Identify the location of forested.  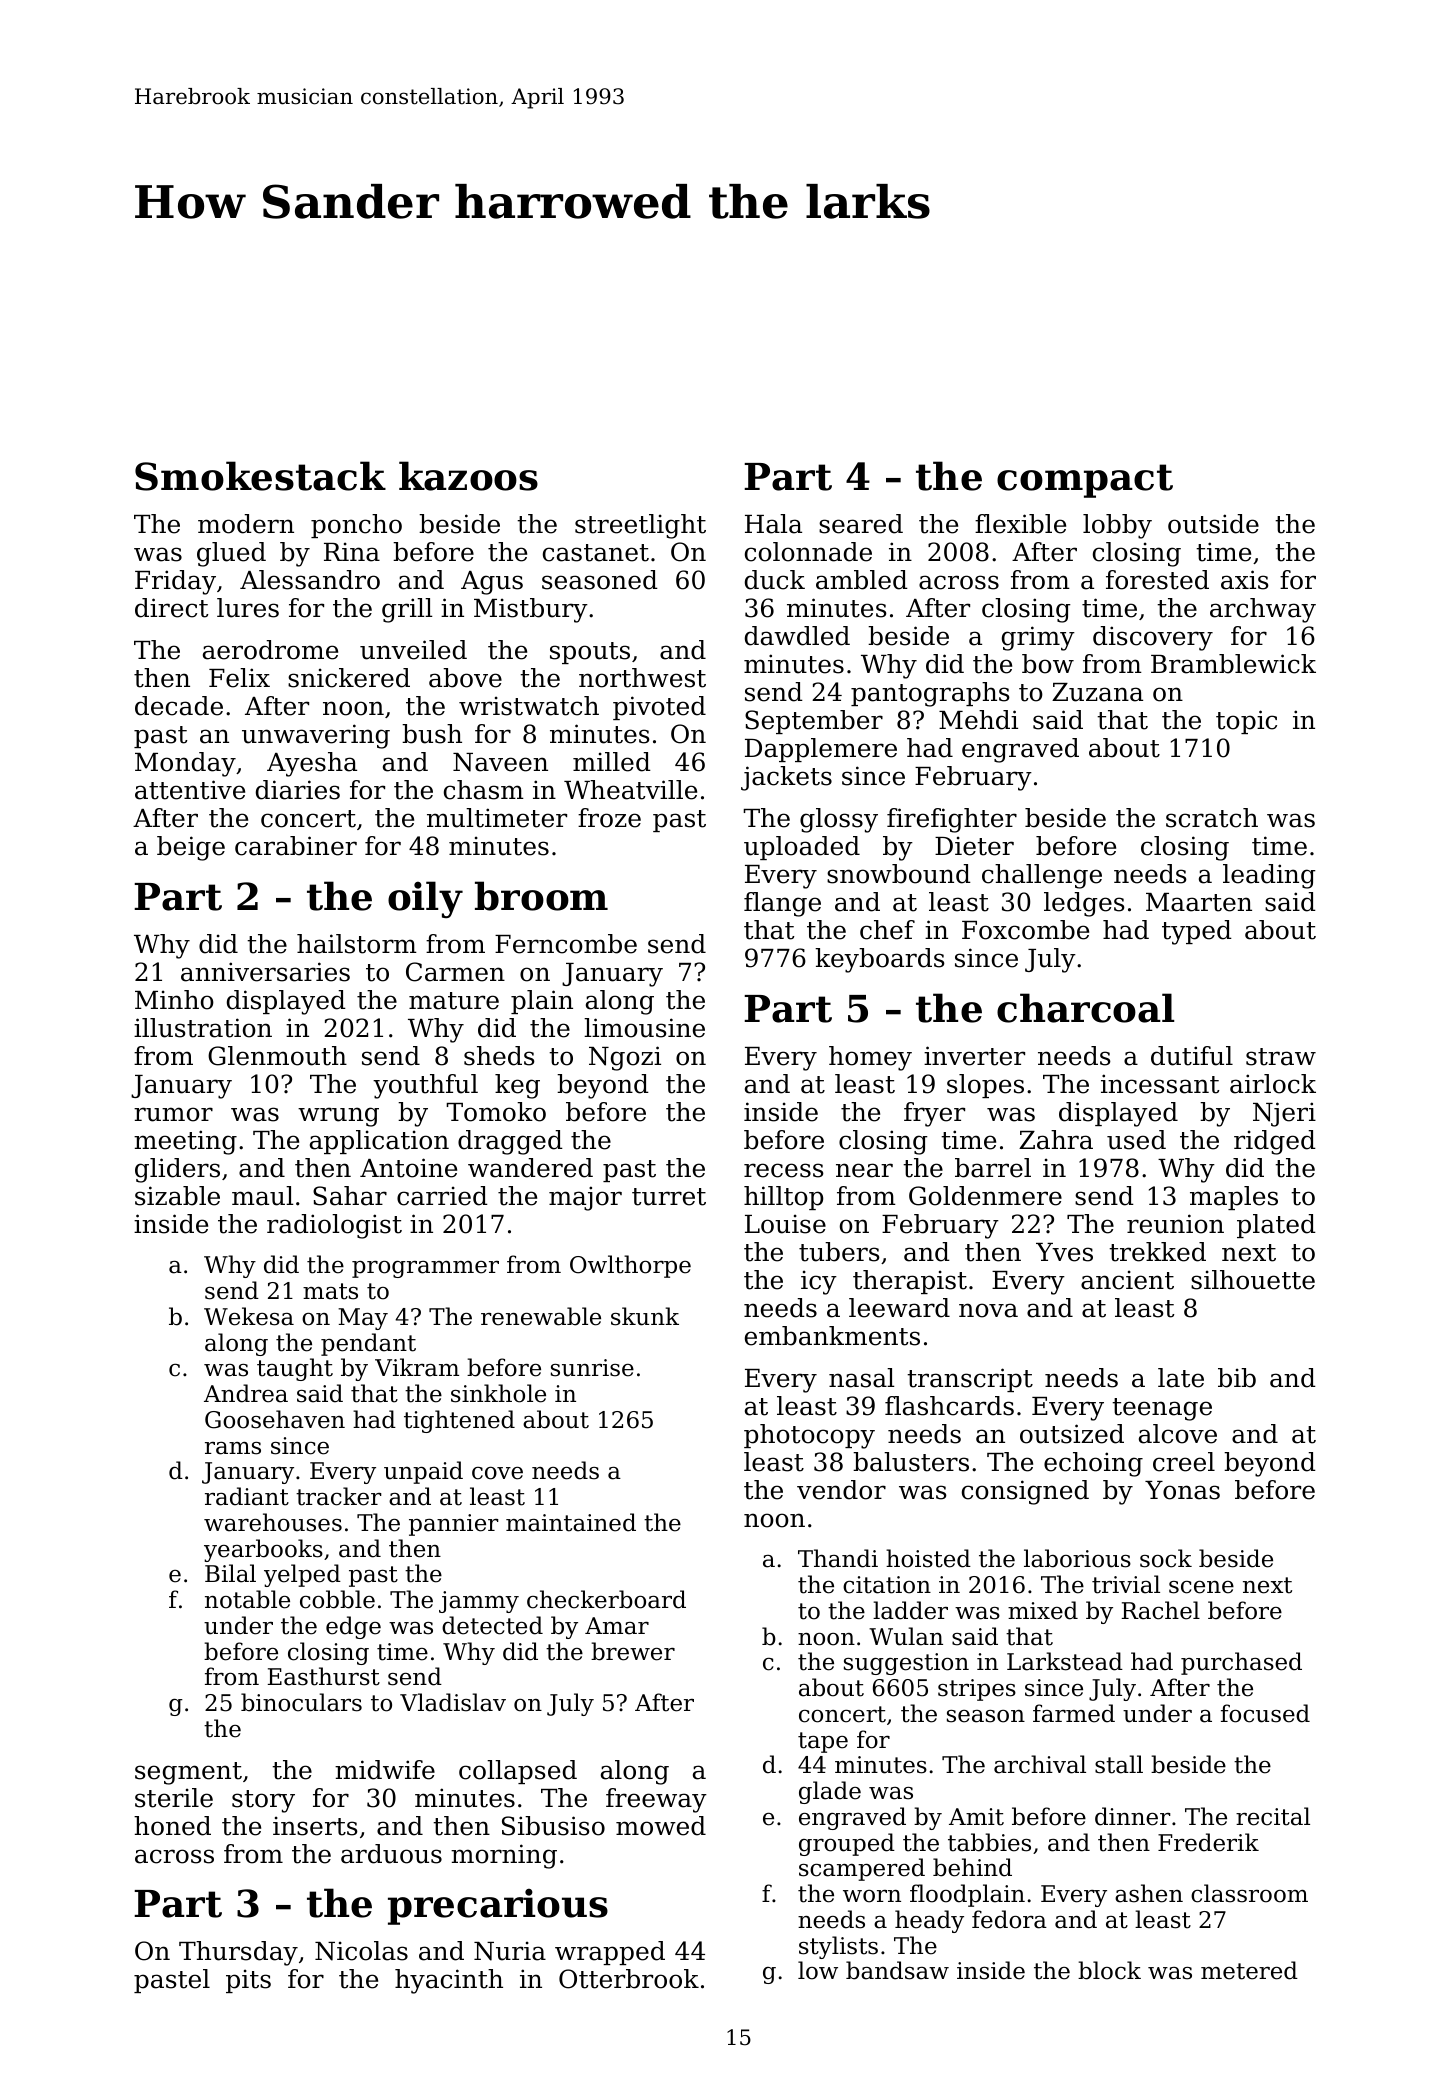
(1157, 580).
